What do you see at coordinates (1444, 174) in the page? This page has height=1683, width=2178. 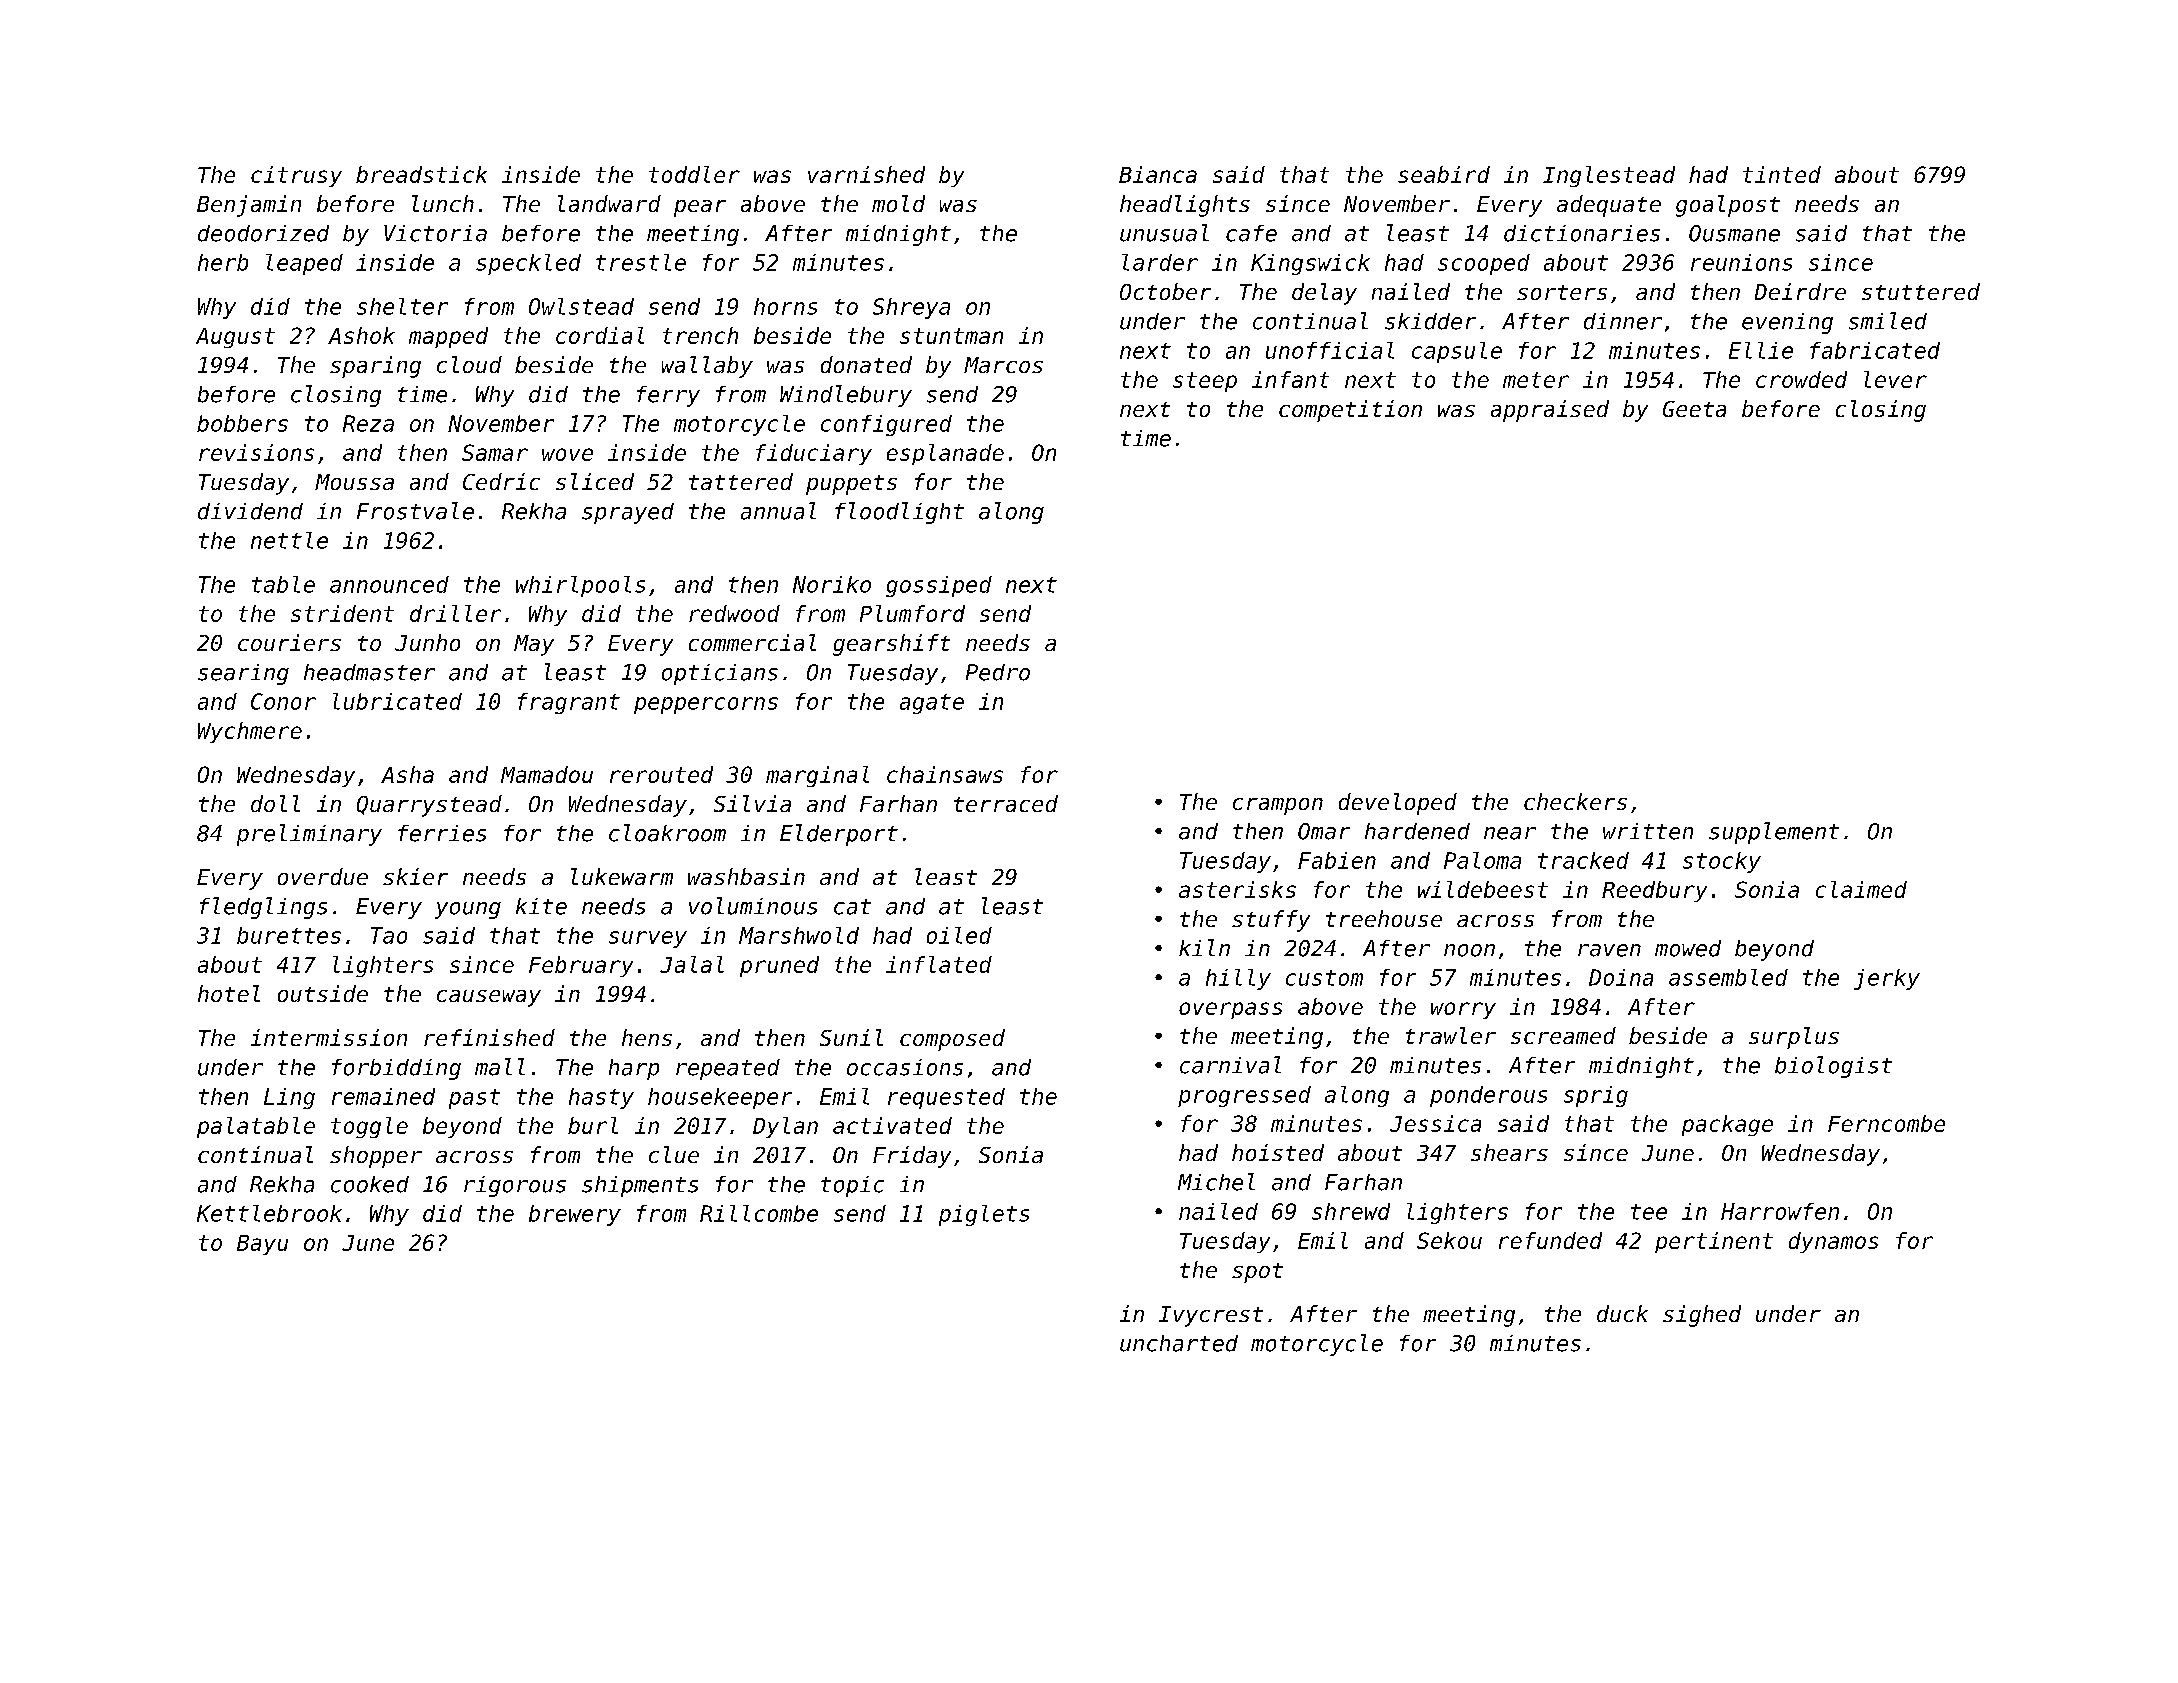 I see `seabird` at bounding box center [1444, 174].
